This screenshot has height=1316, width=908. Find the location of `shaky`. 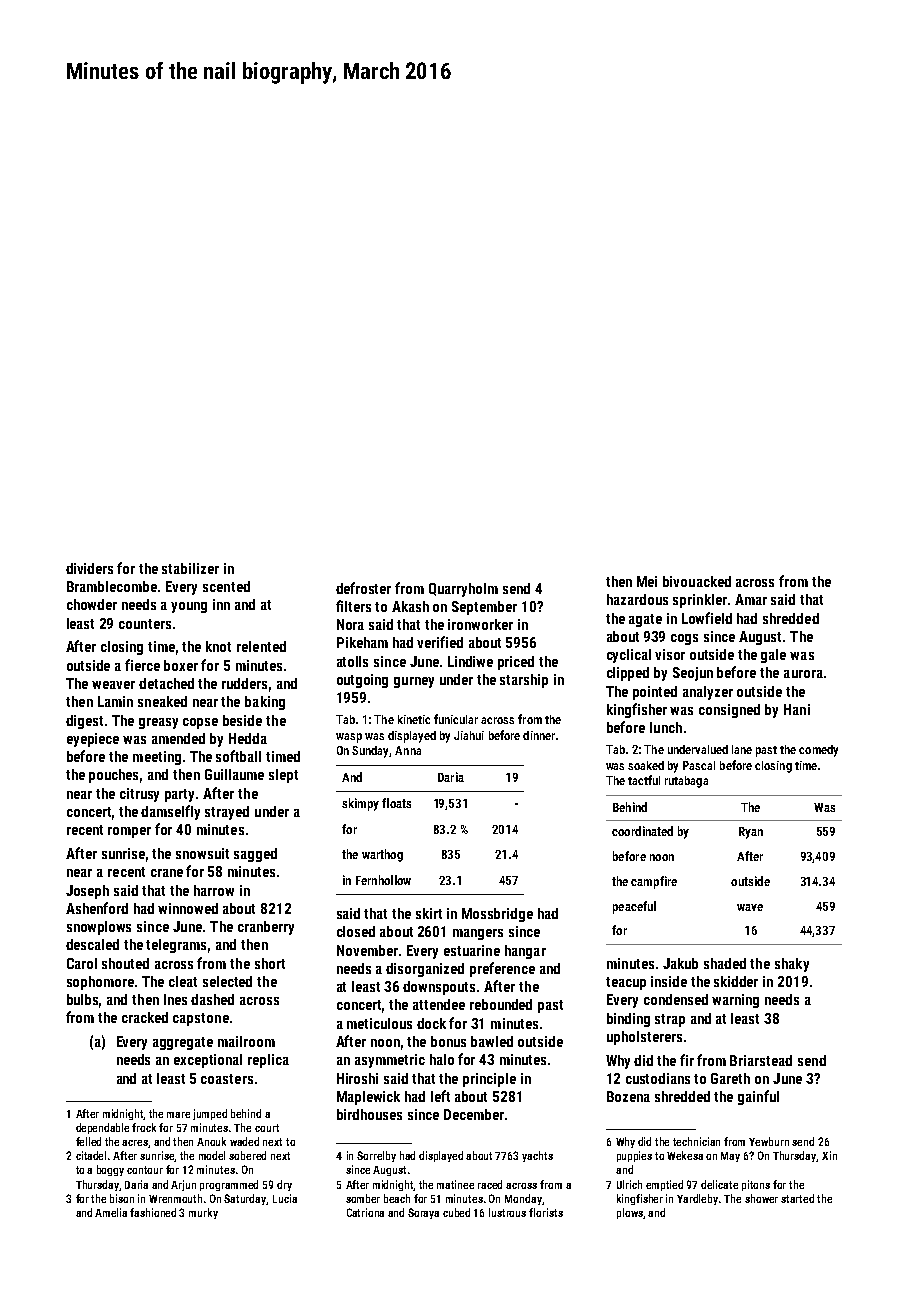

shaky is located at coordinates (792, 965).
